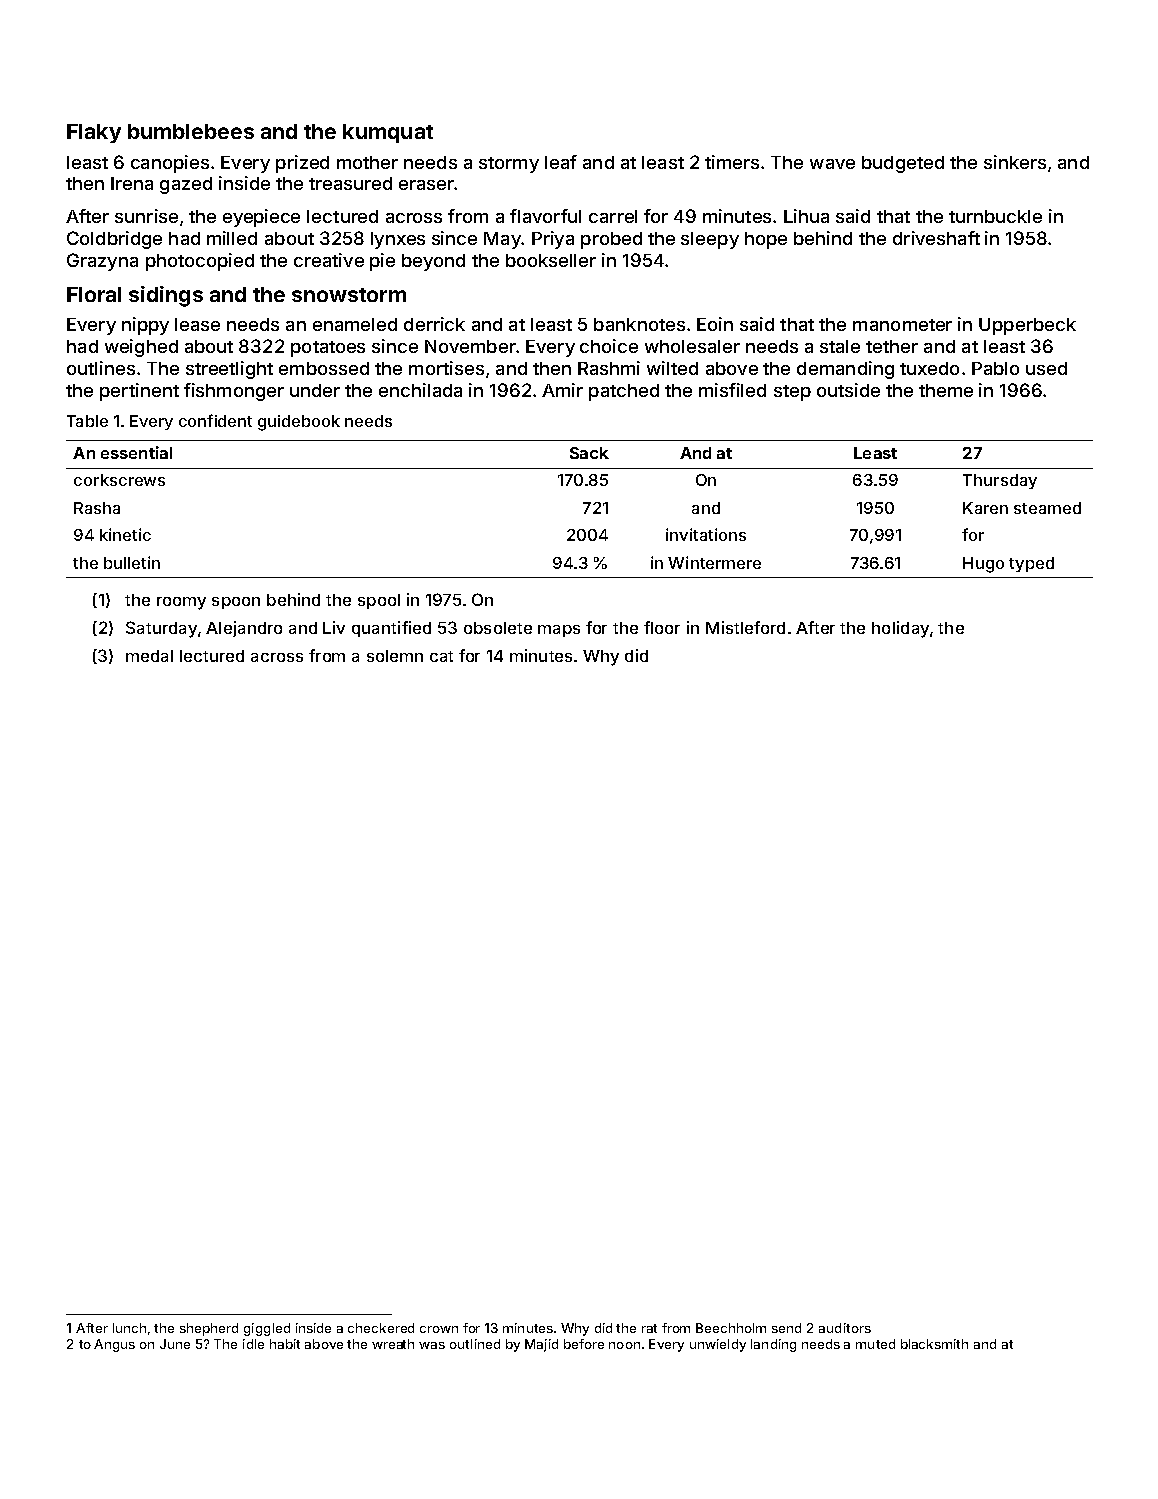 Image resolution: width=1158 pixels, height=1499 pixels. Describe the element at coordinates (662, 627) in the document. I see `floor` at that location.
